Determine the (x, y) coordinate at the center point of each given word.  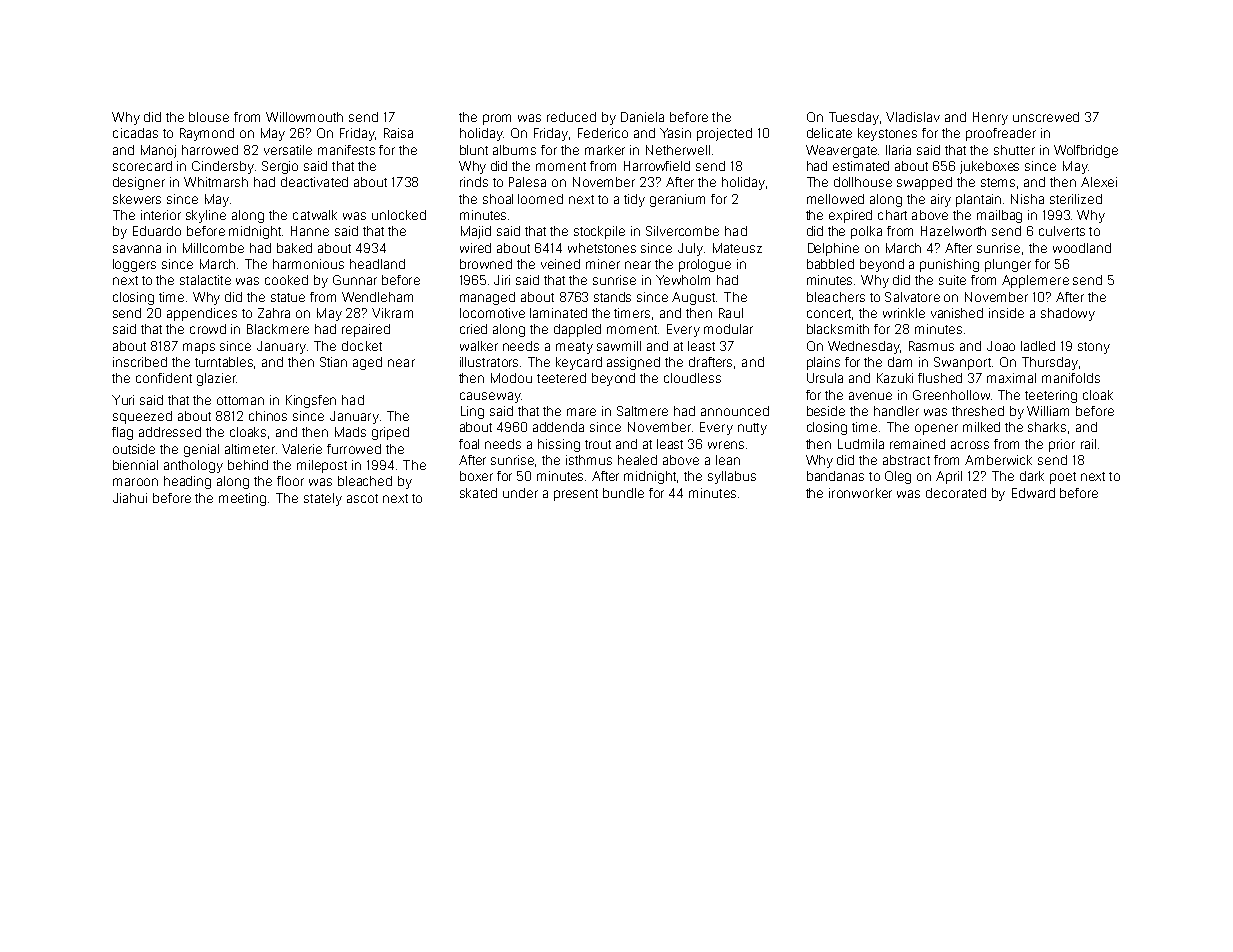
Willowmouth (304, 117)
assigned (633, 363)
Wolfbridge (1086, 151)
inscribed (140, 362)
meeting (242, 499)
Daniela (642, 117)
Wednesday (864, 347)
